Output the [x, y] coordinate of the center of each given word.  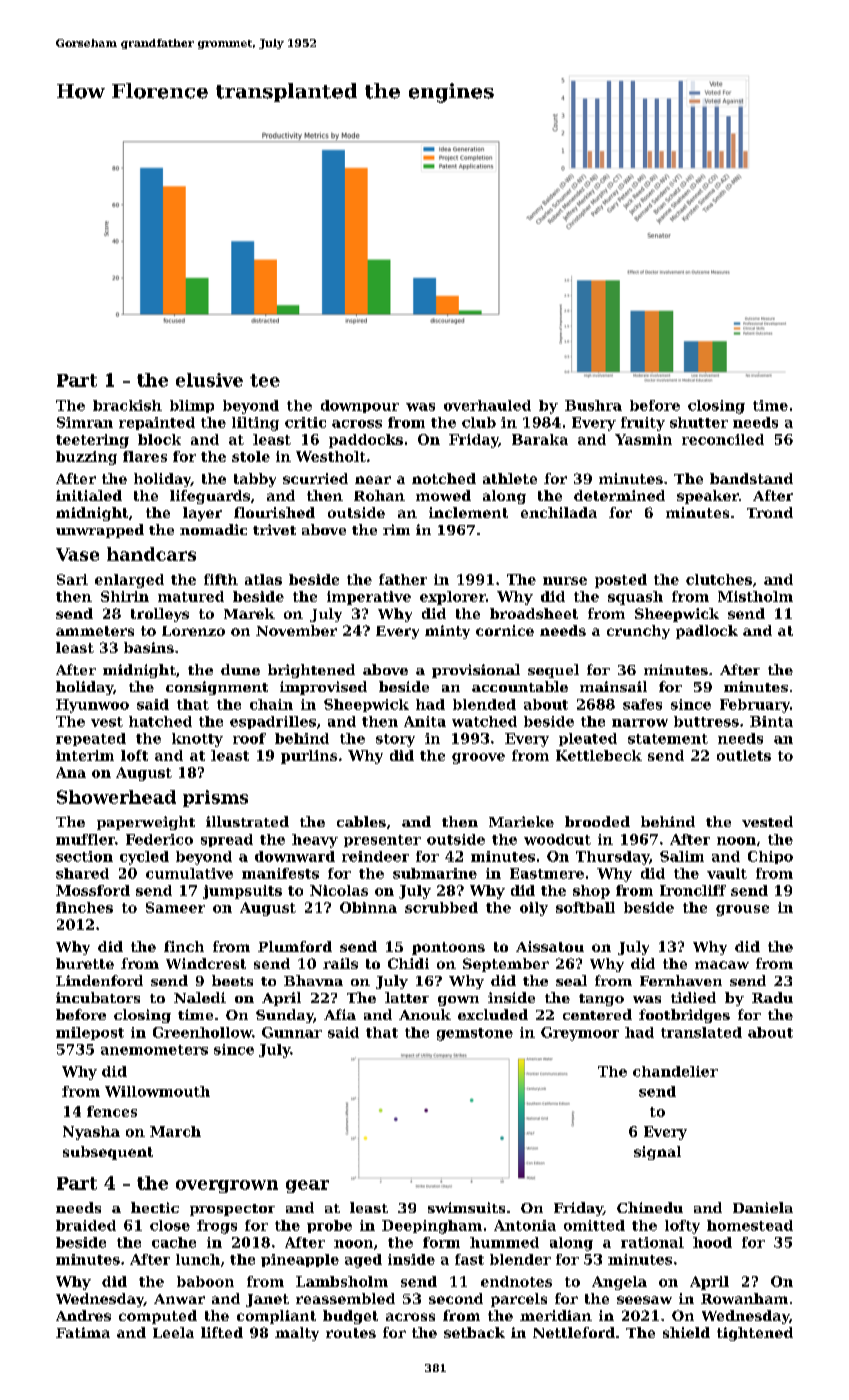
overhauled [487, 405]
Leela [173, 1332]
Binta [771, 721]
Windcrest [206, 963]
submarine [435, 873]
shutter [699, 422]
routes [351, 1333]
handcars [151, 554]
